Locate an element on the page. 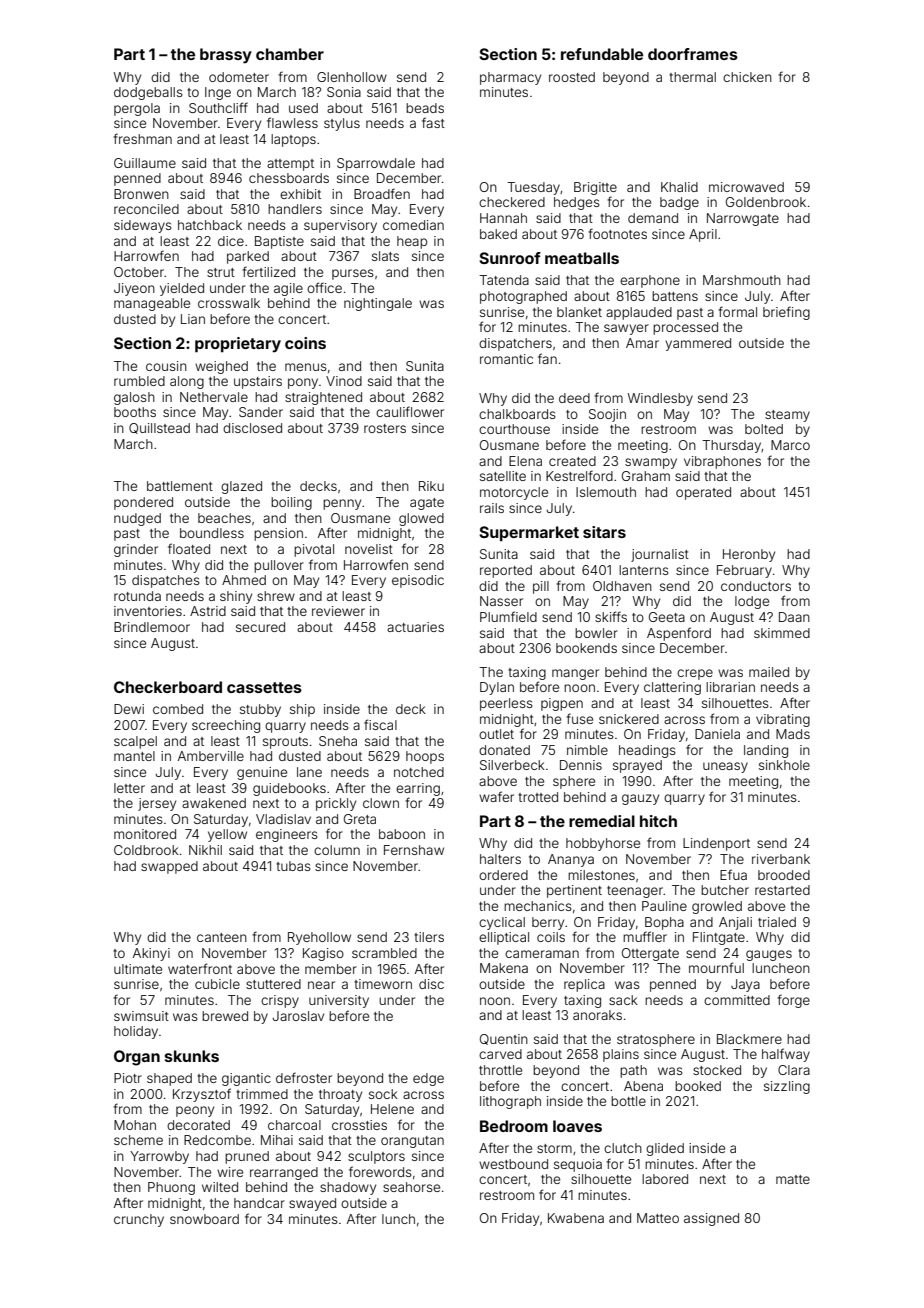  yammered is located at coordinates (698, 344).
